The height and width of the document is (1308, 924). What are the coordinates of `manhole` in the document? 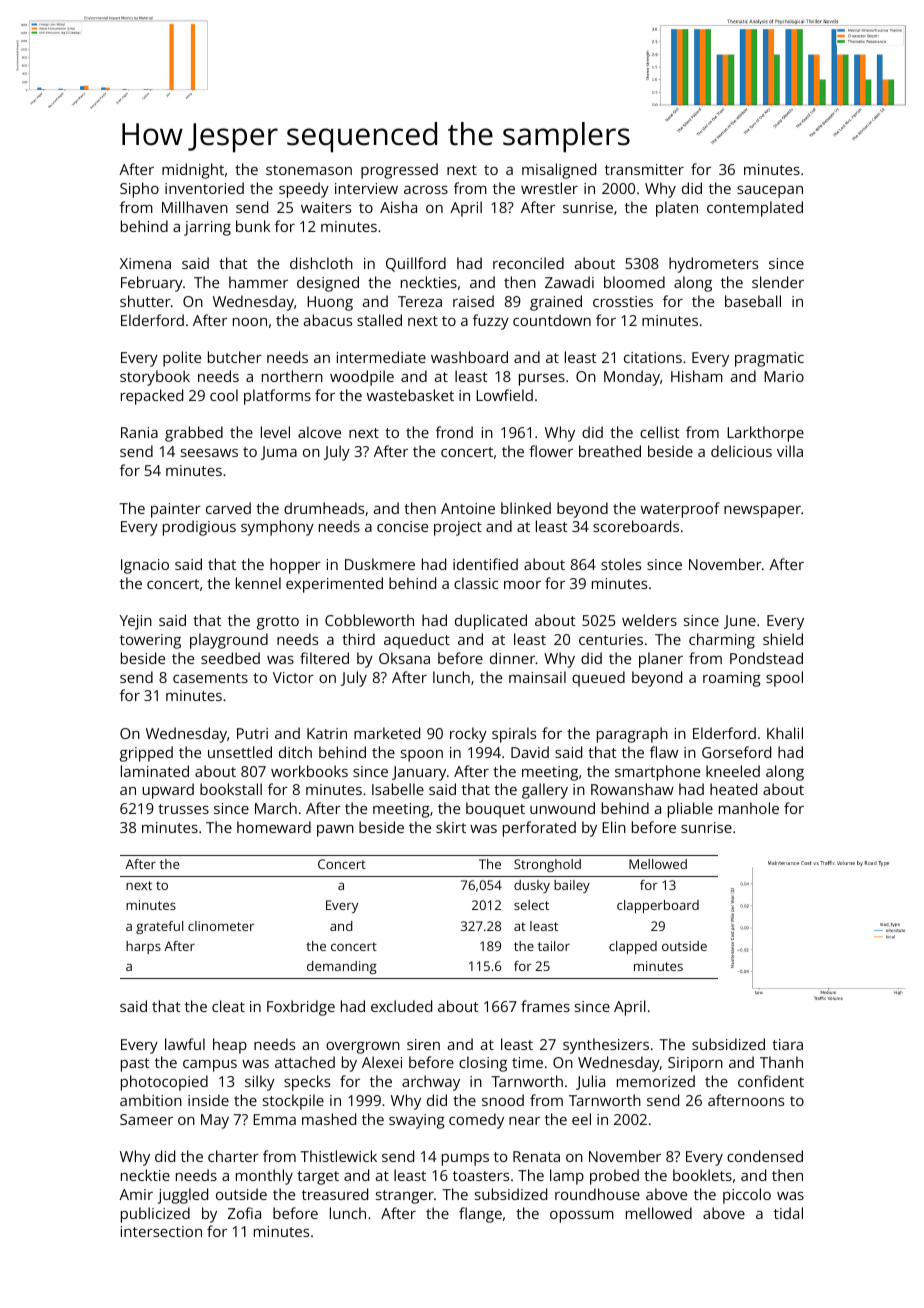 It's located at (749, 808).
